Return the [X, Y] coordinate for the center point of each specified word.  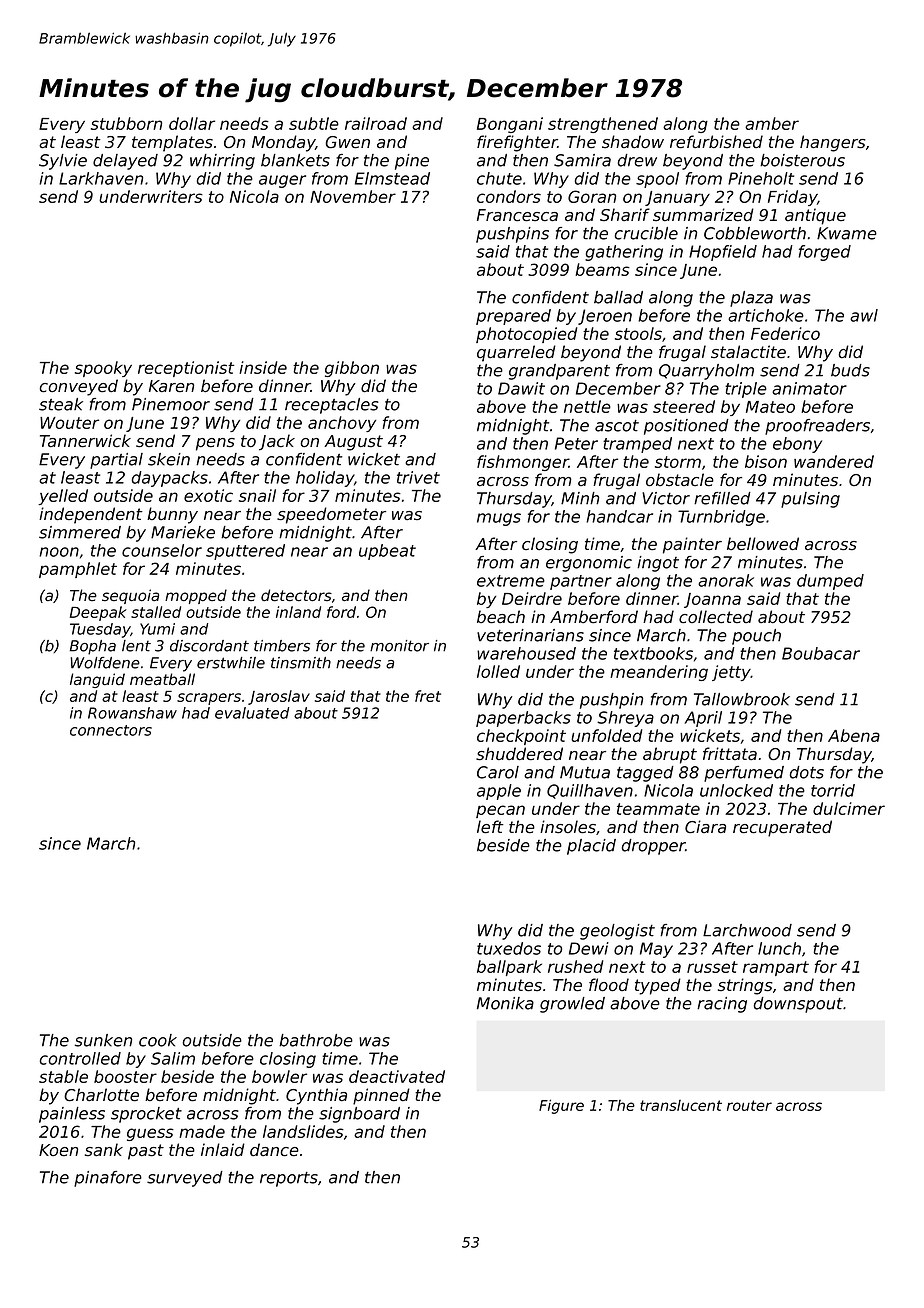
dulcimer [849, 808]
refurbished [716, 142]
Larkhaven [101, 178]
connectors [111, 730]
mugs [499, 519]
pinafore [108, 1179]
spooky [103, 369]
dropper [654, 847]
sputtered [245, 552]
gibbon [352, 369]
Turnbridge [721, 518]
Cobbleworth [755, 233]
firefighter [517, 143]
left [490, 827]
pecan [500, 811]
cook [158, 1040]
